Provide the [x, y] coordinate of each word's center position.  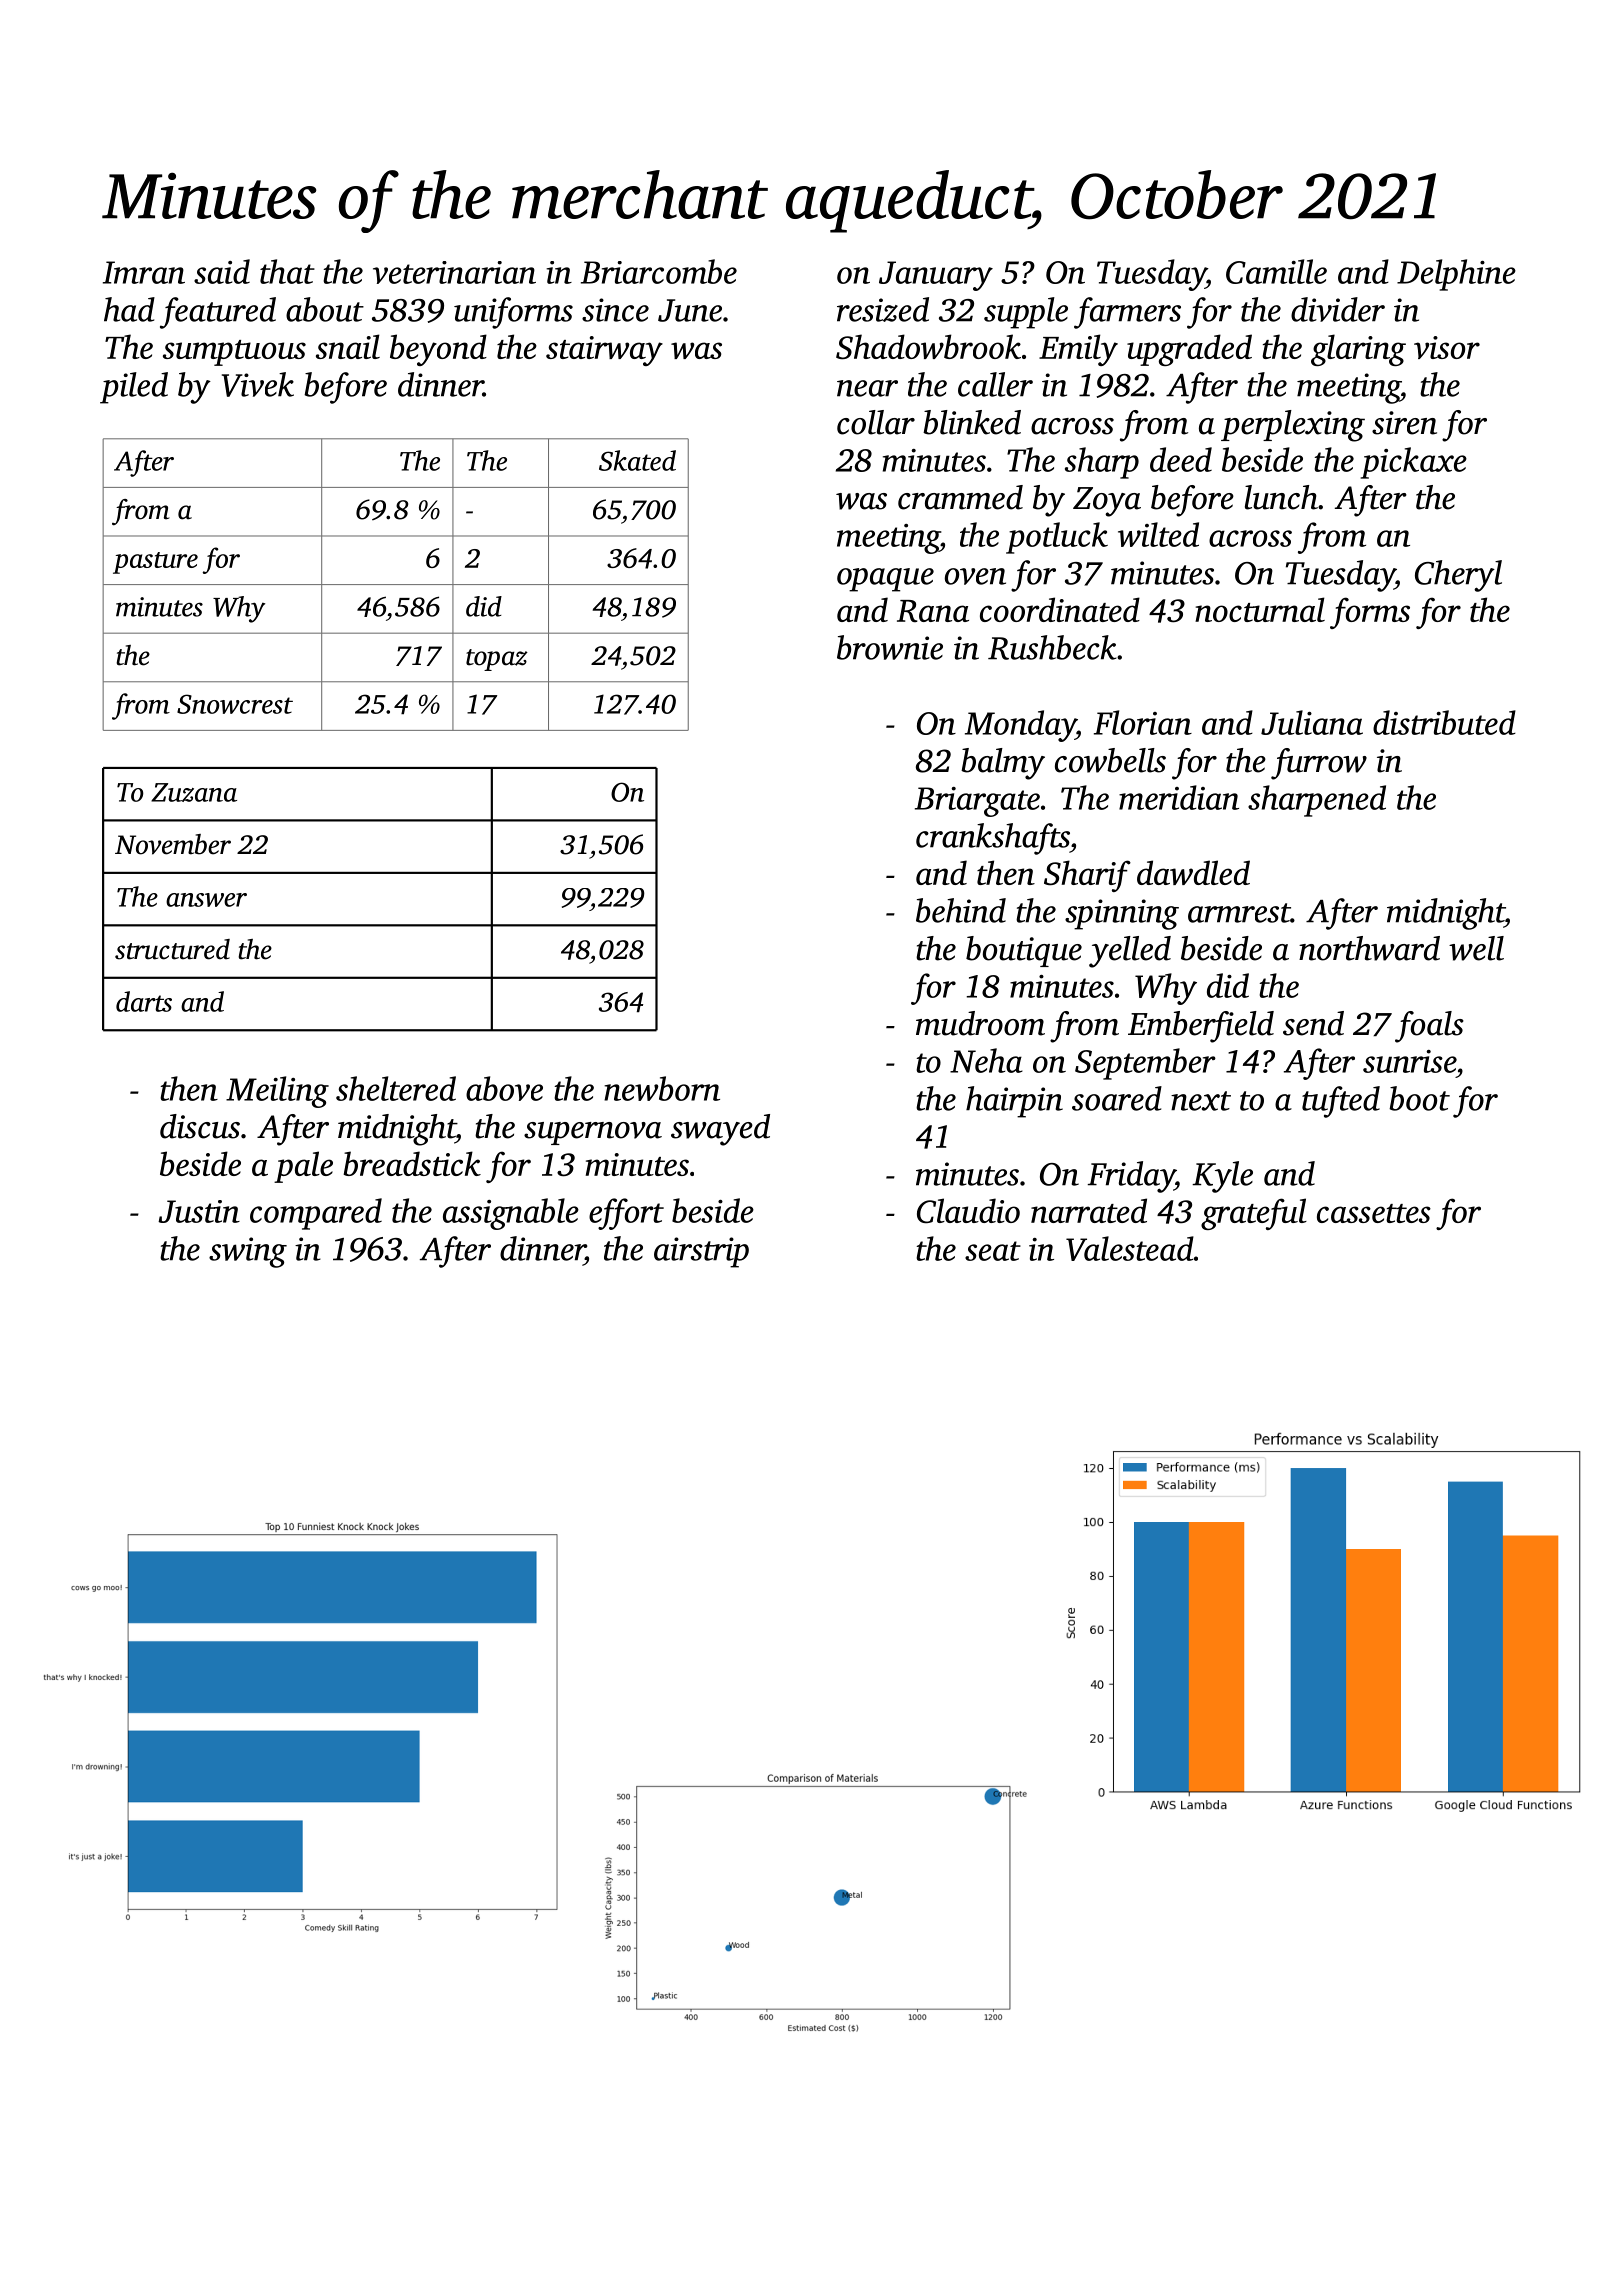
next [1201, 1101]
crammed [960, 497]
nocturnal [1260, 609]
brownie [890, 647]
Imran [144, 272]
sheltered [396, 1088]
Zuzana [194, 792]
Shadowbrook [928, 347]
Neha [986, 1060]
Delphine [1456, 275]
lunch [1281, 497]
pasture [155, 563]
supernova [593, 1133]
